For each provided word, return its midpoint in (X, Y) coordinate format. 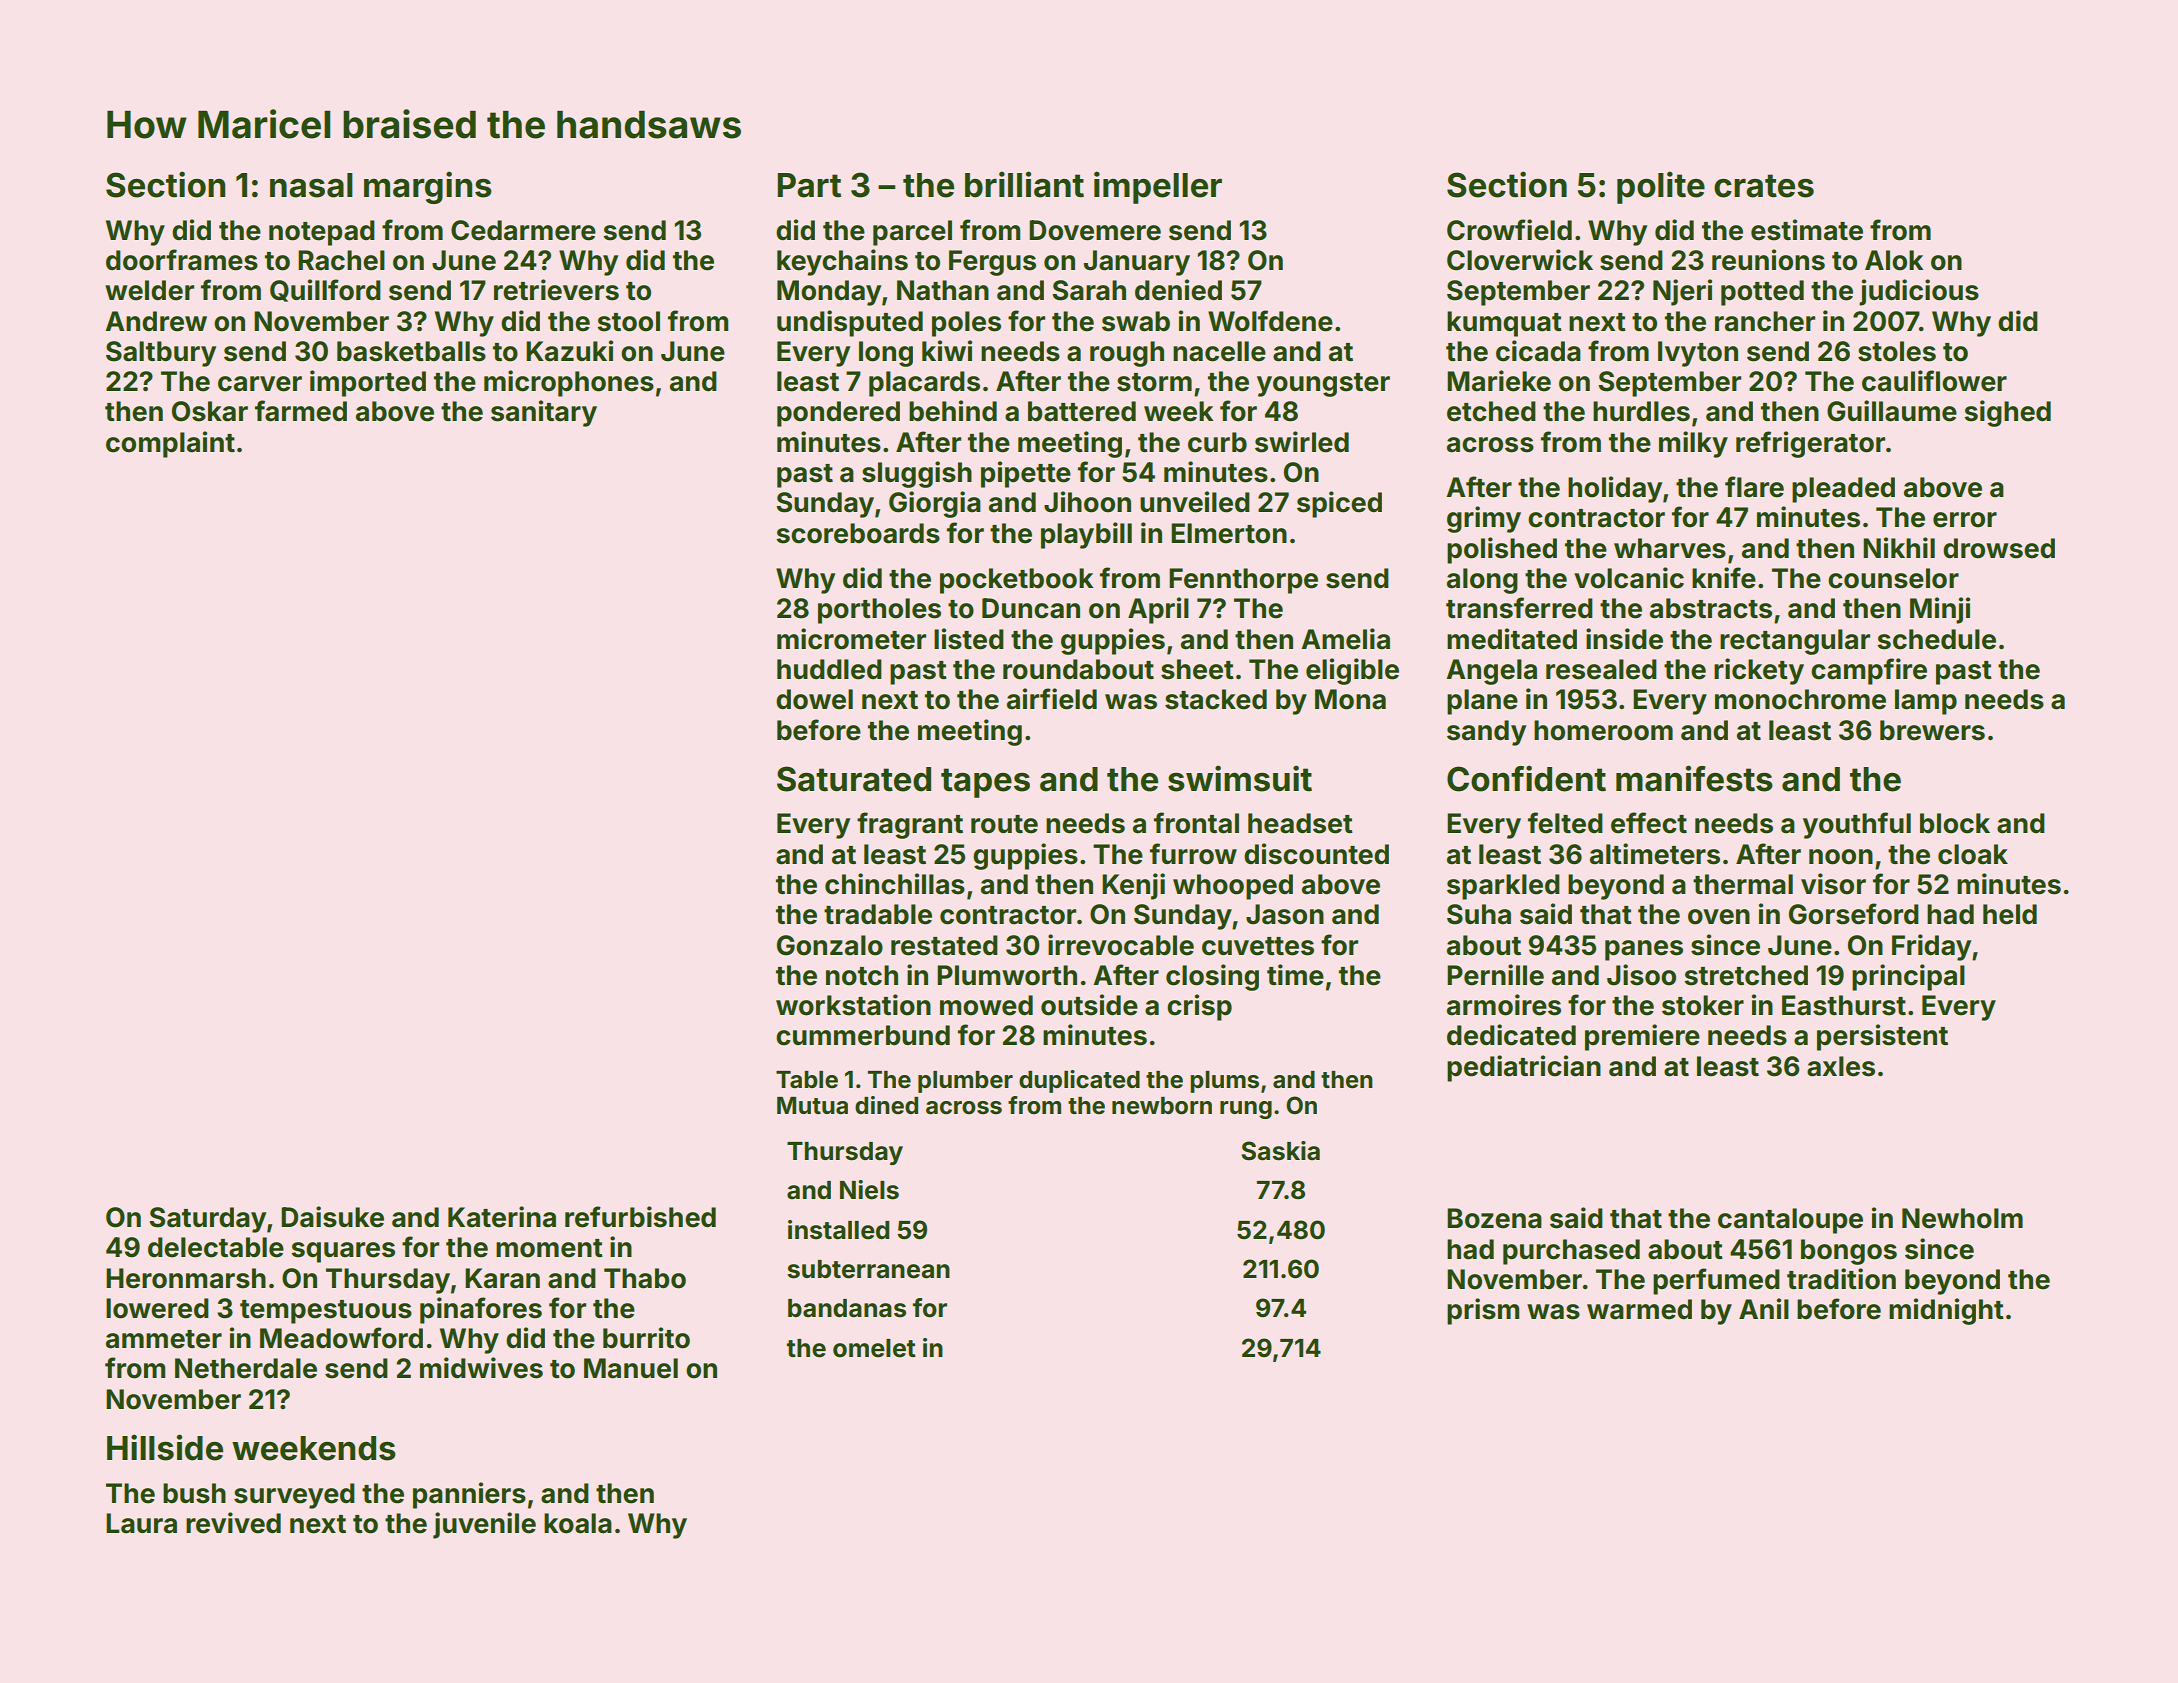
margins (428, 187)
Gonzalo (830, 945)
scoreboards (858, 533)
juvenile (484, 1525)
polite (1661, 187)
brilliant (1024, 184)
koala (578, 1523)
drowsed (1999, 548)
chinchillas (895, 884)
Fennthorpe (1243, 581)
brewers (1932, 730)
